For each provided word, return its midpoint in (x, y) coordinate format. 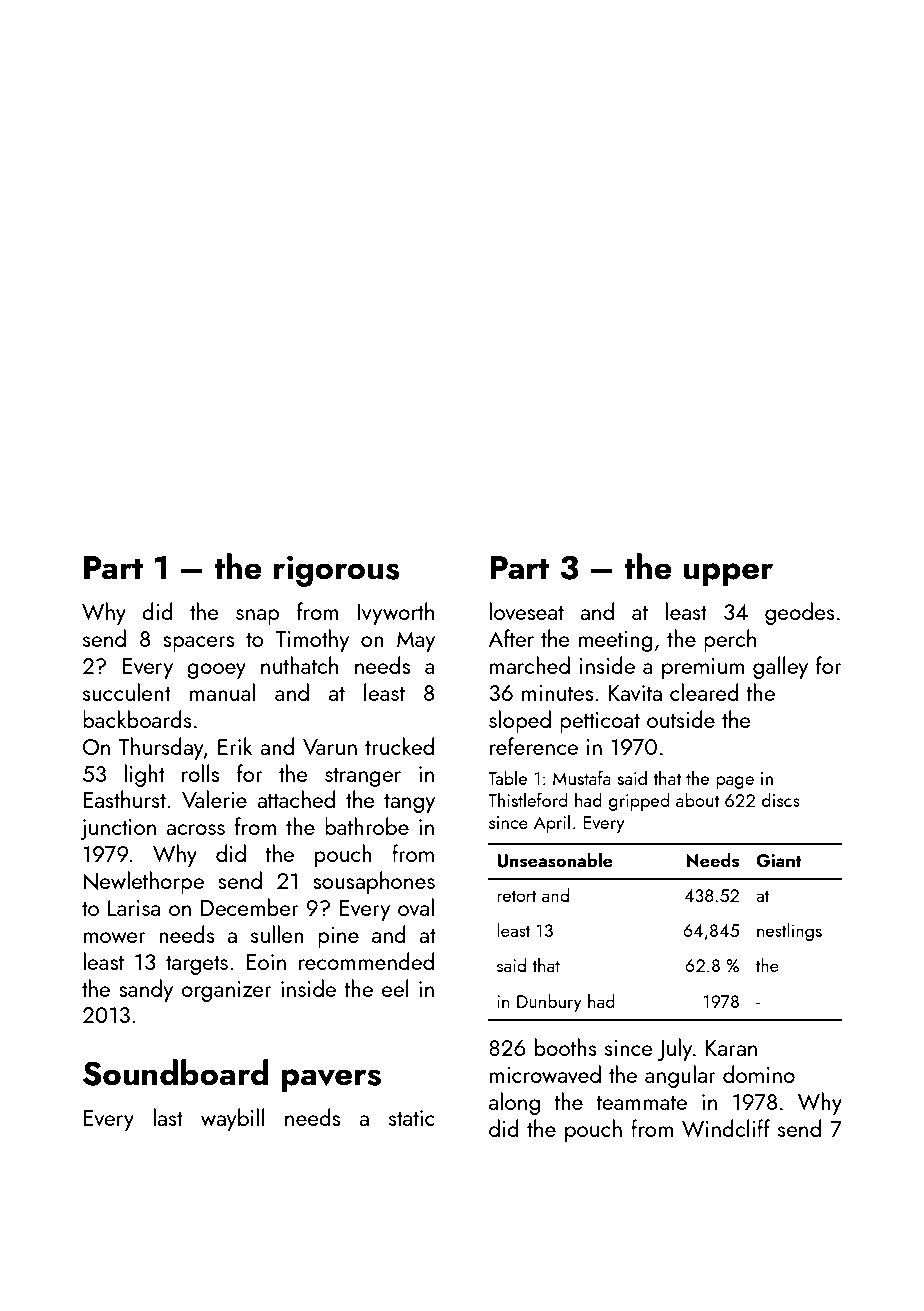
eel (395, 988)
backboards (137, 719)
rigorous (336, 571)
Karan (731, 1048)
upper (728, 574)
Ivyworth (396, 613)
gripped (639, 802)
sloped (520, 721)
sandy (146, 990)
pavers (331, 1080)
